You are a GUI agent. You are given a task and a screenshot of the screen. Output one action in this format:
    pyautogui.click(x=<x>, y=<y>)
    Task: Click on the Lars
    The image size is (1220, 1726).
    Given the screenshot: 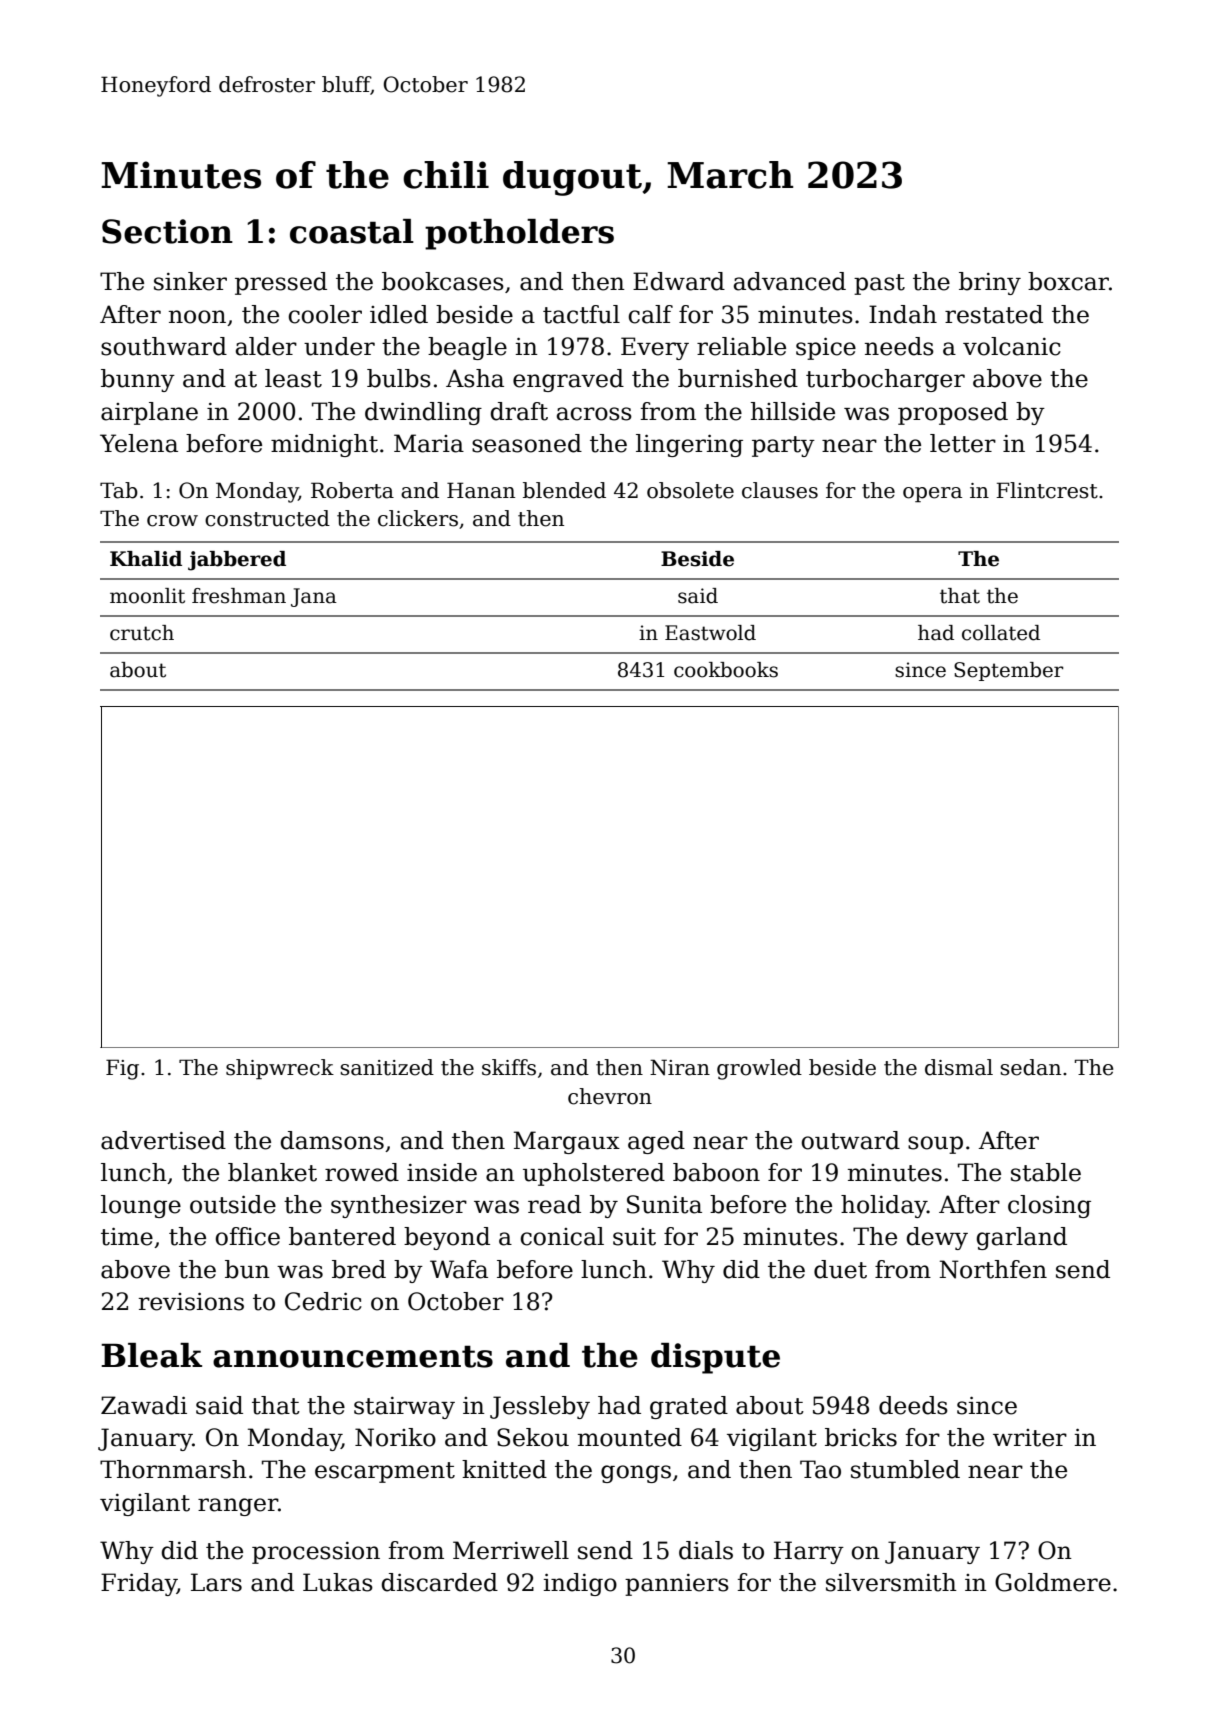 What is the action you would take?
    pyautogui.click(x=216, y=1582)
